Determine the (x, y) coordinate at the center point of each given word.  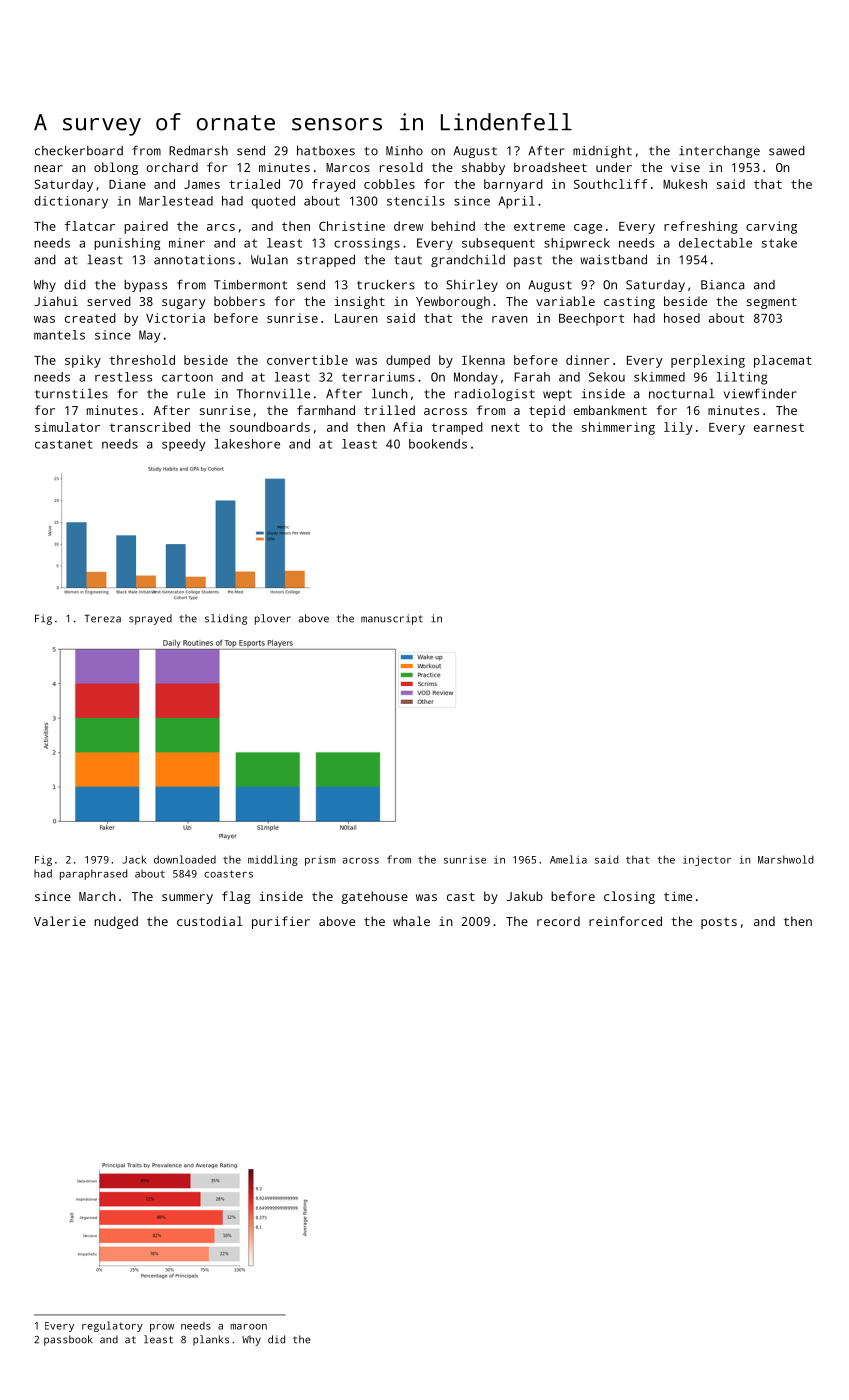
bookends (438, 444)
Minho (404, 151)
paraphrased (93, 874)
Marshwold (785, 859)
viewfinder (760, 393)
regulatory (112, 1326)
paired (146, 227)
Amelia (568, 859)
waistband (613, 259)
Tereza (102, 618)
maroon (248, 1327)
